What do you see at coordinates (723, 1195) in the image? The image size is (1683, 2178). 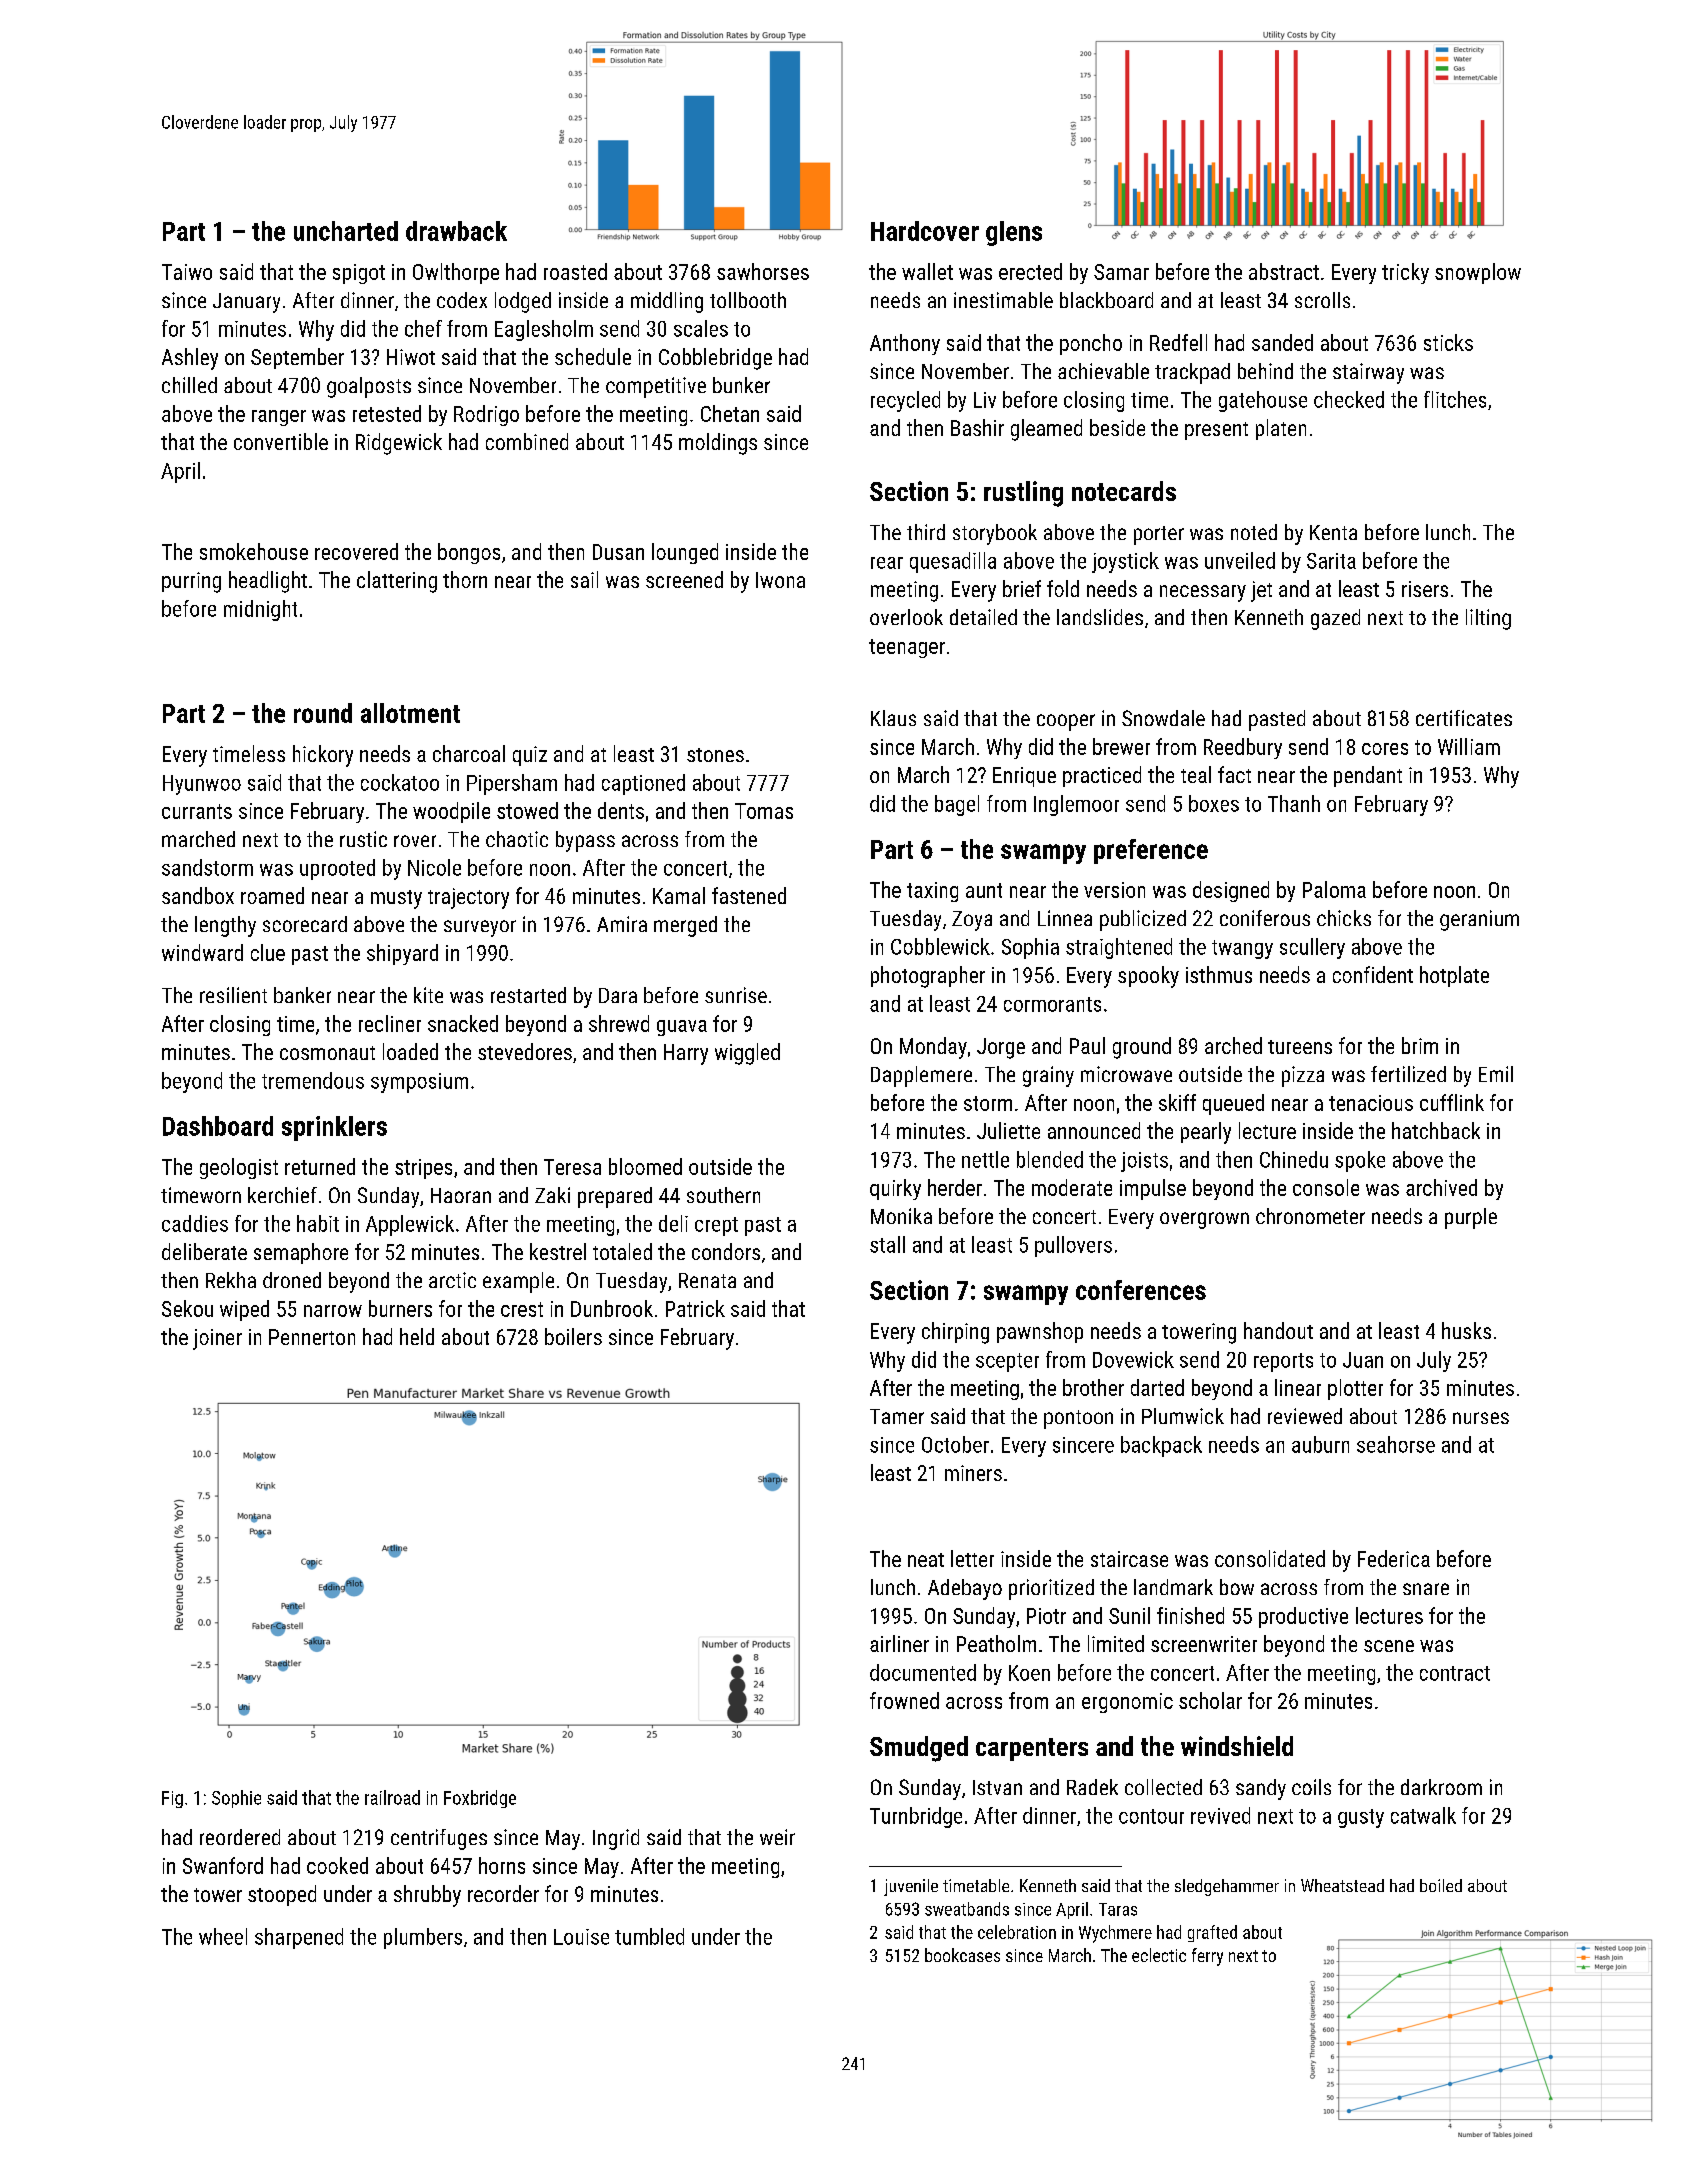 I see `southern` at bounding box center [723, 1195].
